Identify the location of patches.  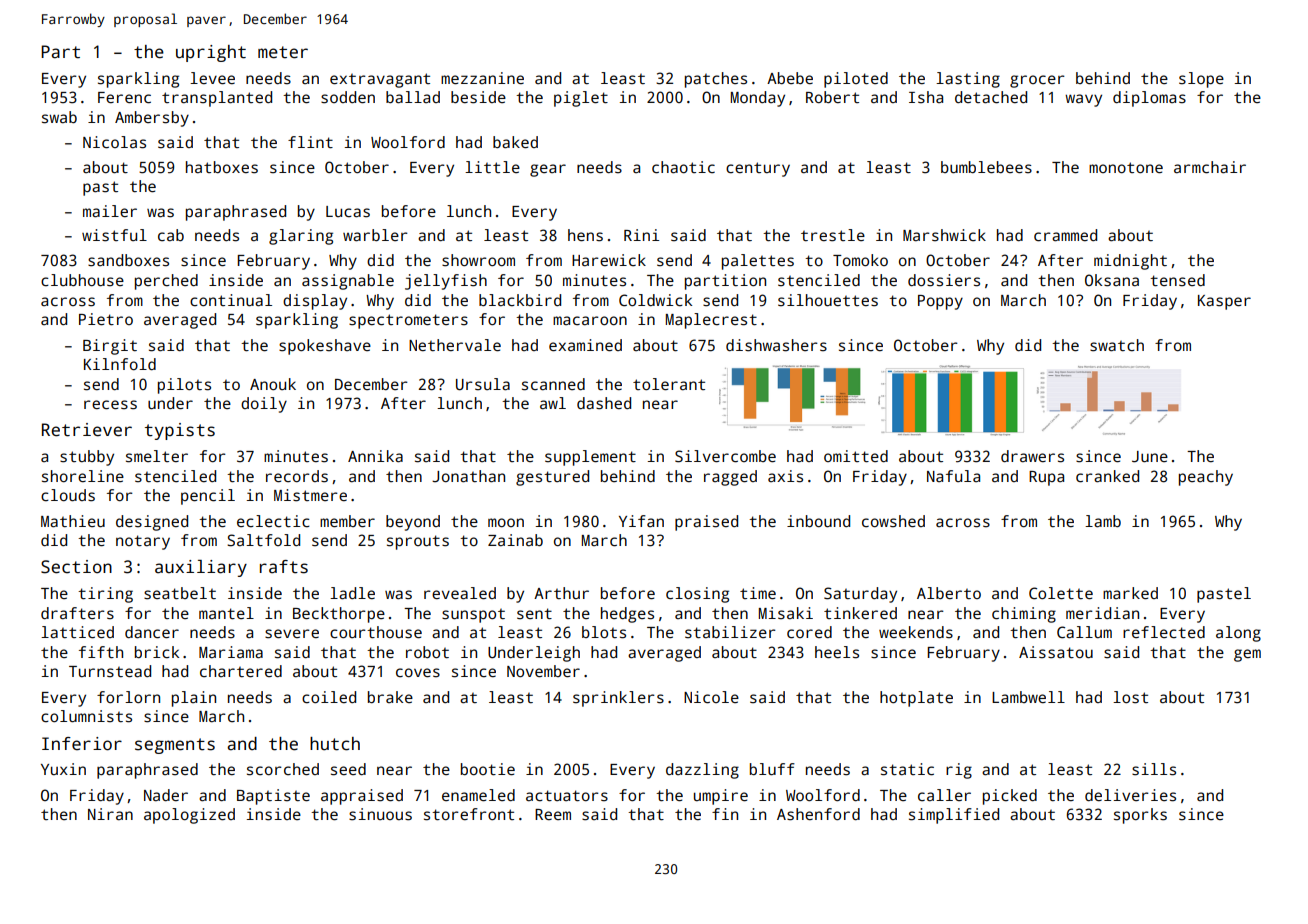
(716, 80).
